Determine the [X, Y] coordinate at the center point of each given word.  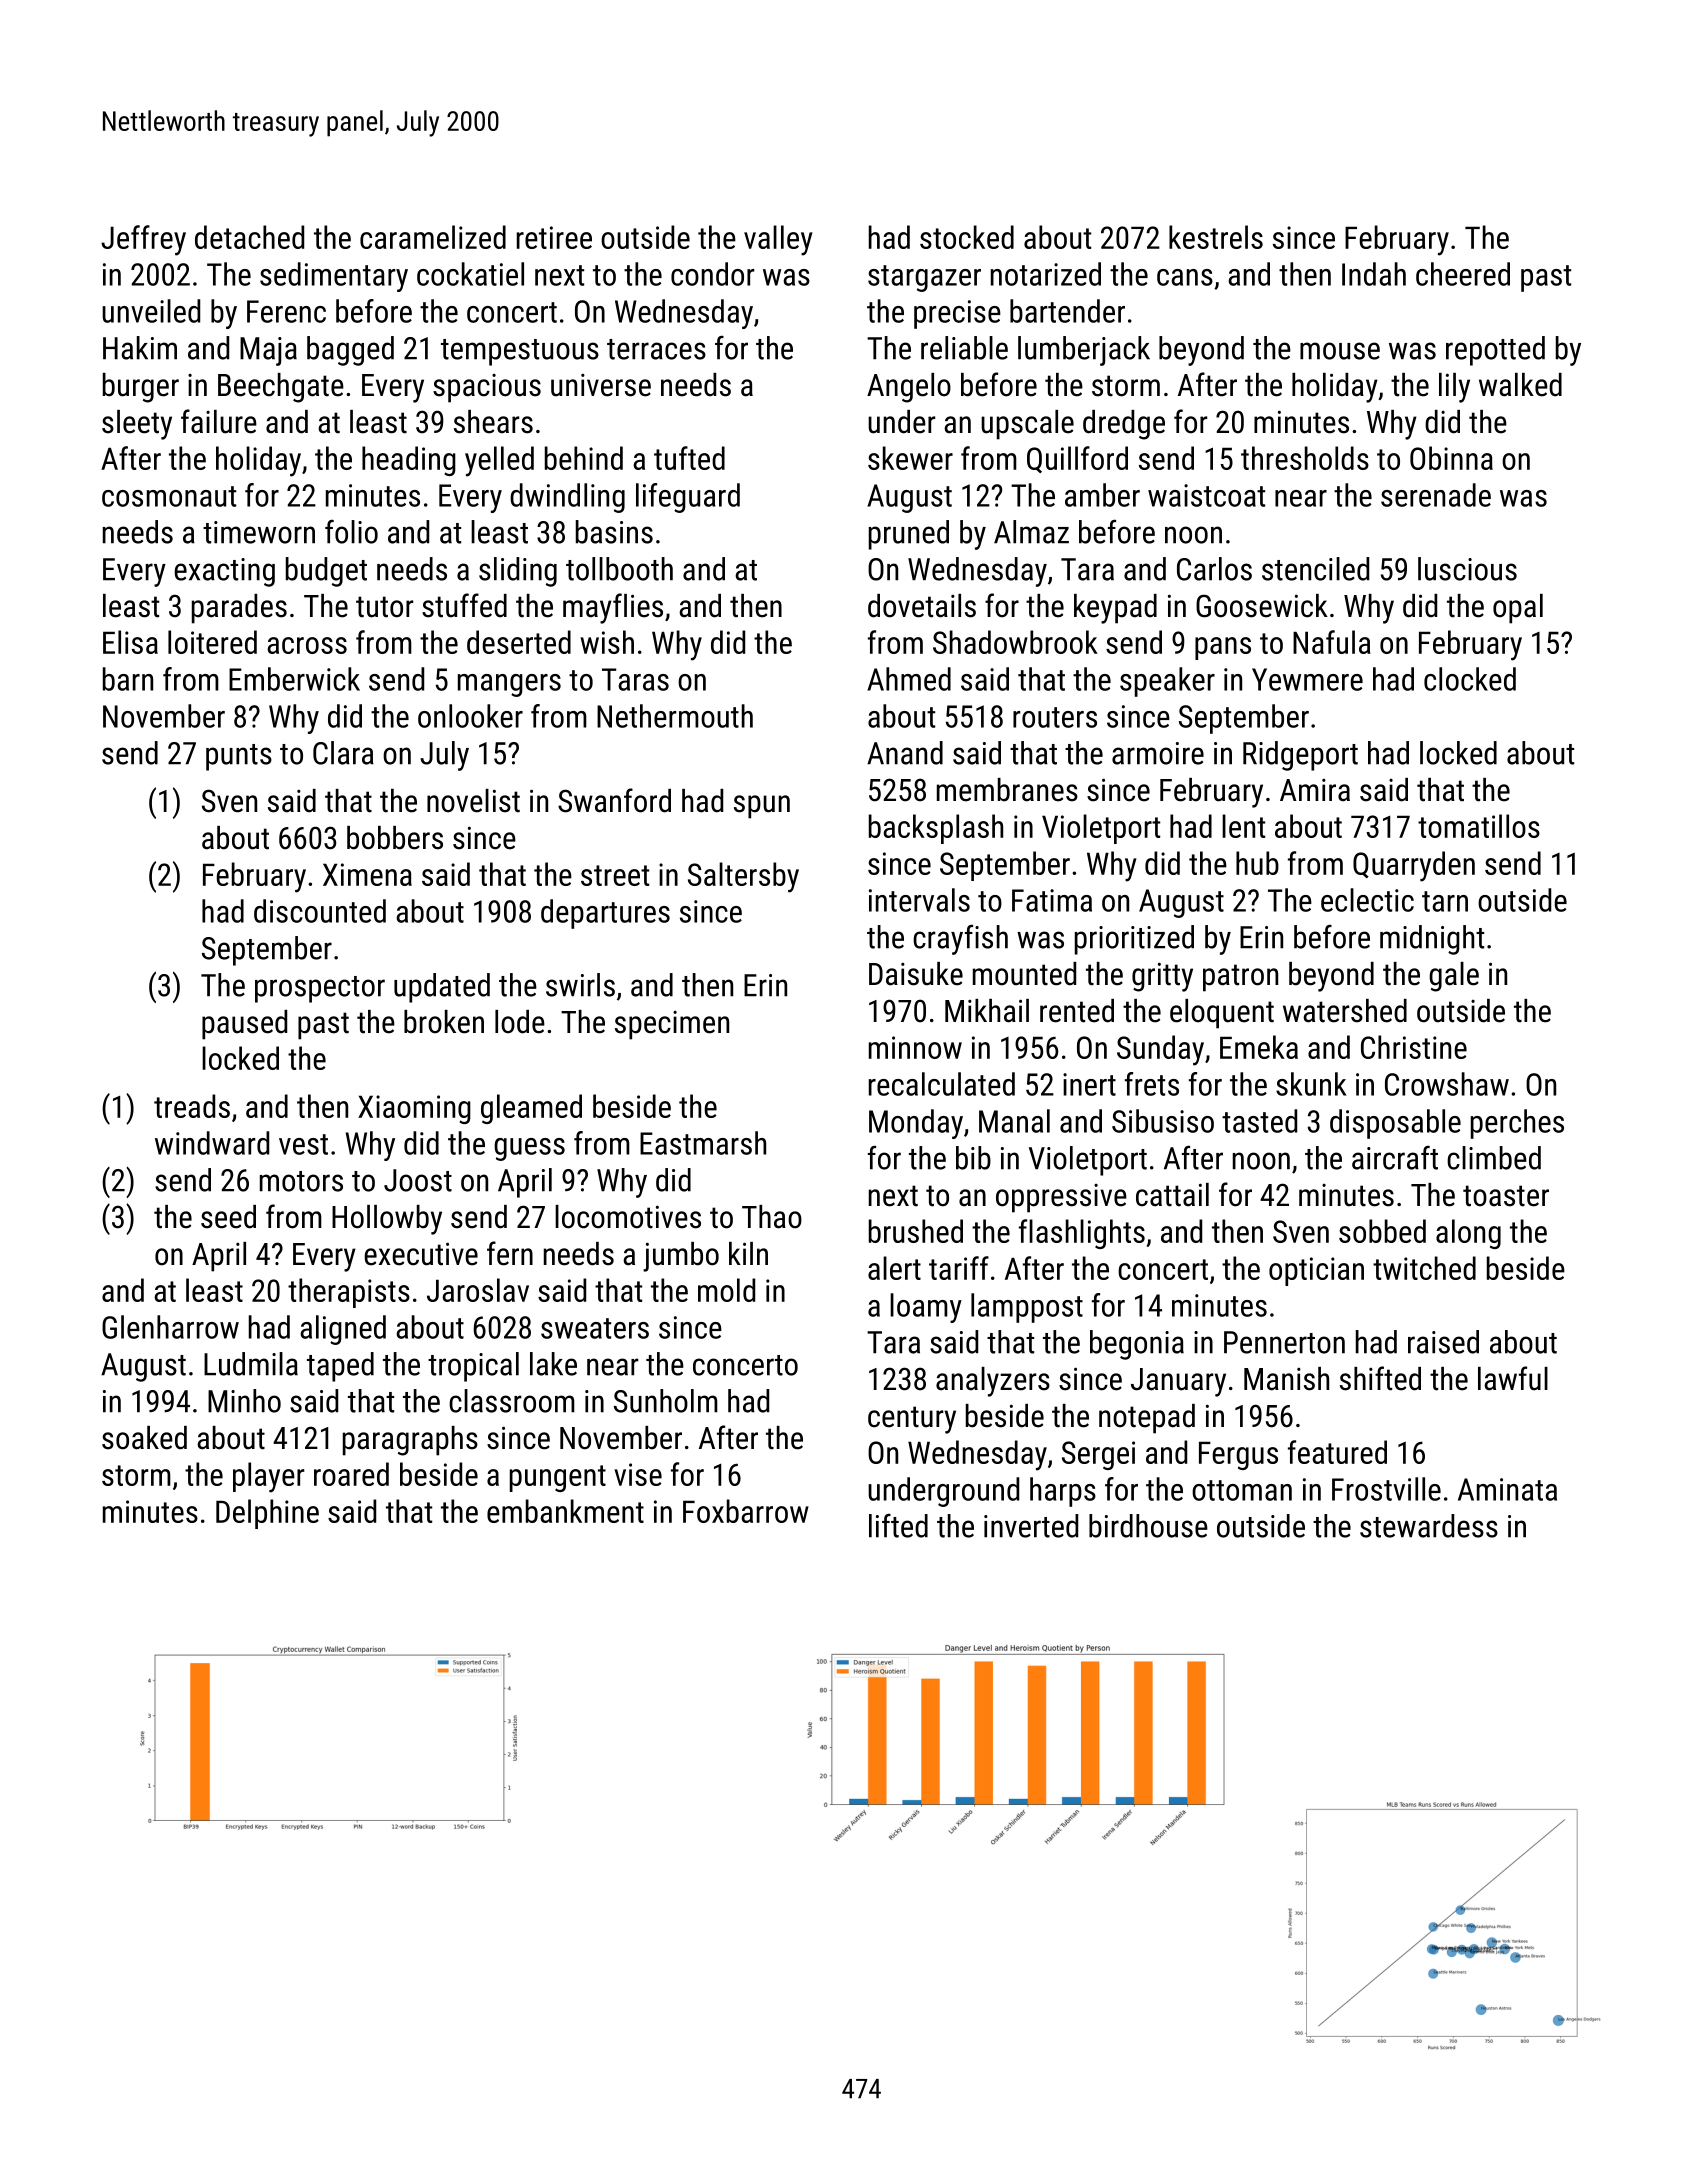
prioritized [1134, 940]
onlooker [470, 716]
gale [1454, 977]
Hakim [140, 348]
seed [228, 1217]
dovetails [922, 606]
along [1468, 1234]
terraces [656, 349]
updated [442, 988]
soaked [144, 1438]
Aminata [1507, 1489]
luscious [1467, 569]
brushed [916, 1231]
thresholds [1305, 458]
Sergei [1098, 1455]
